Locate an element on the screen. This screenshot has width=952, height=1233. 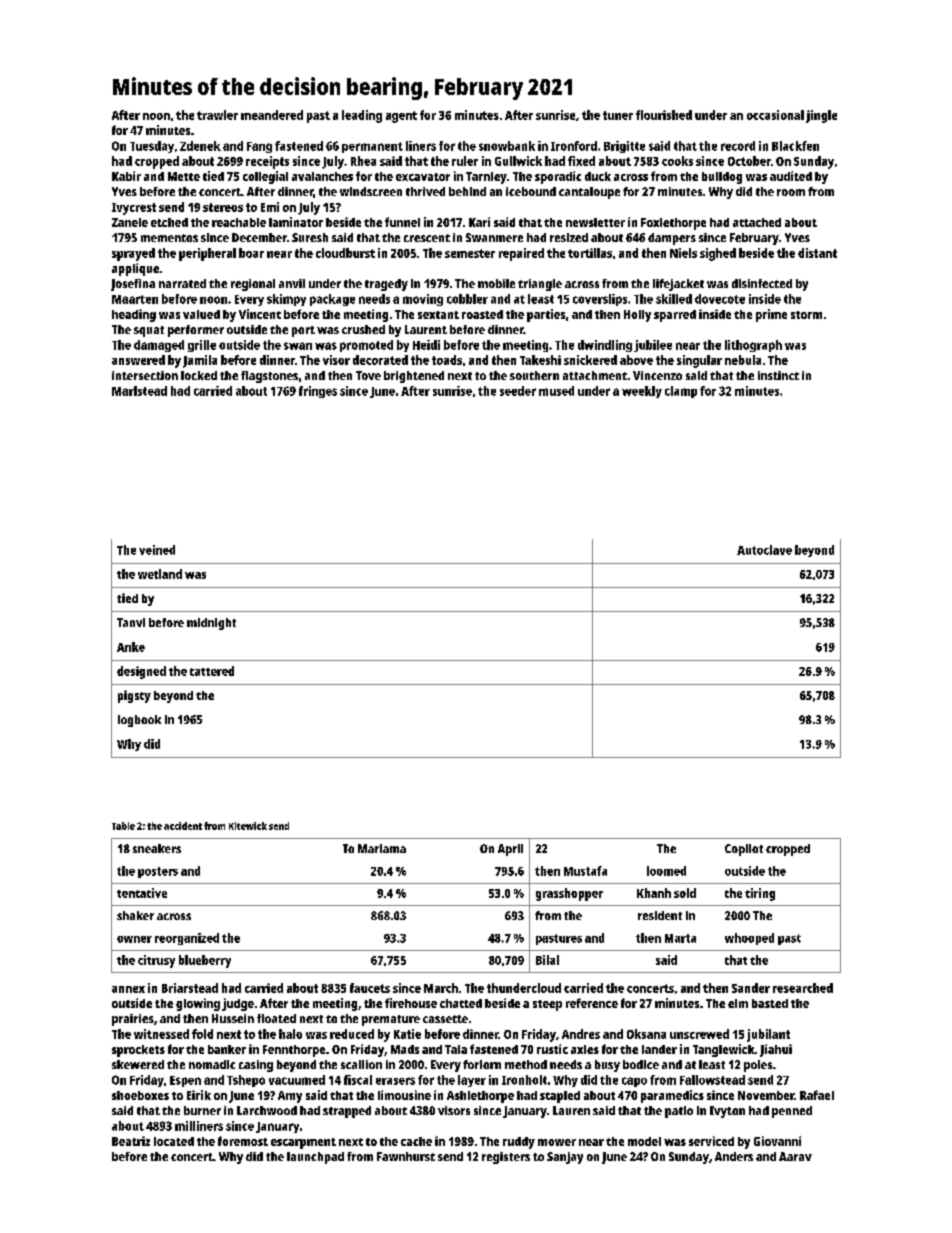
Mariama is located at coordinates (382, 848).
